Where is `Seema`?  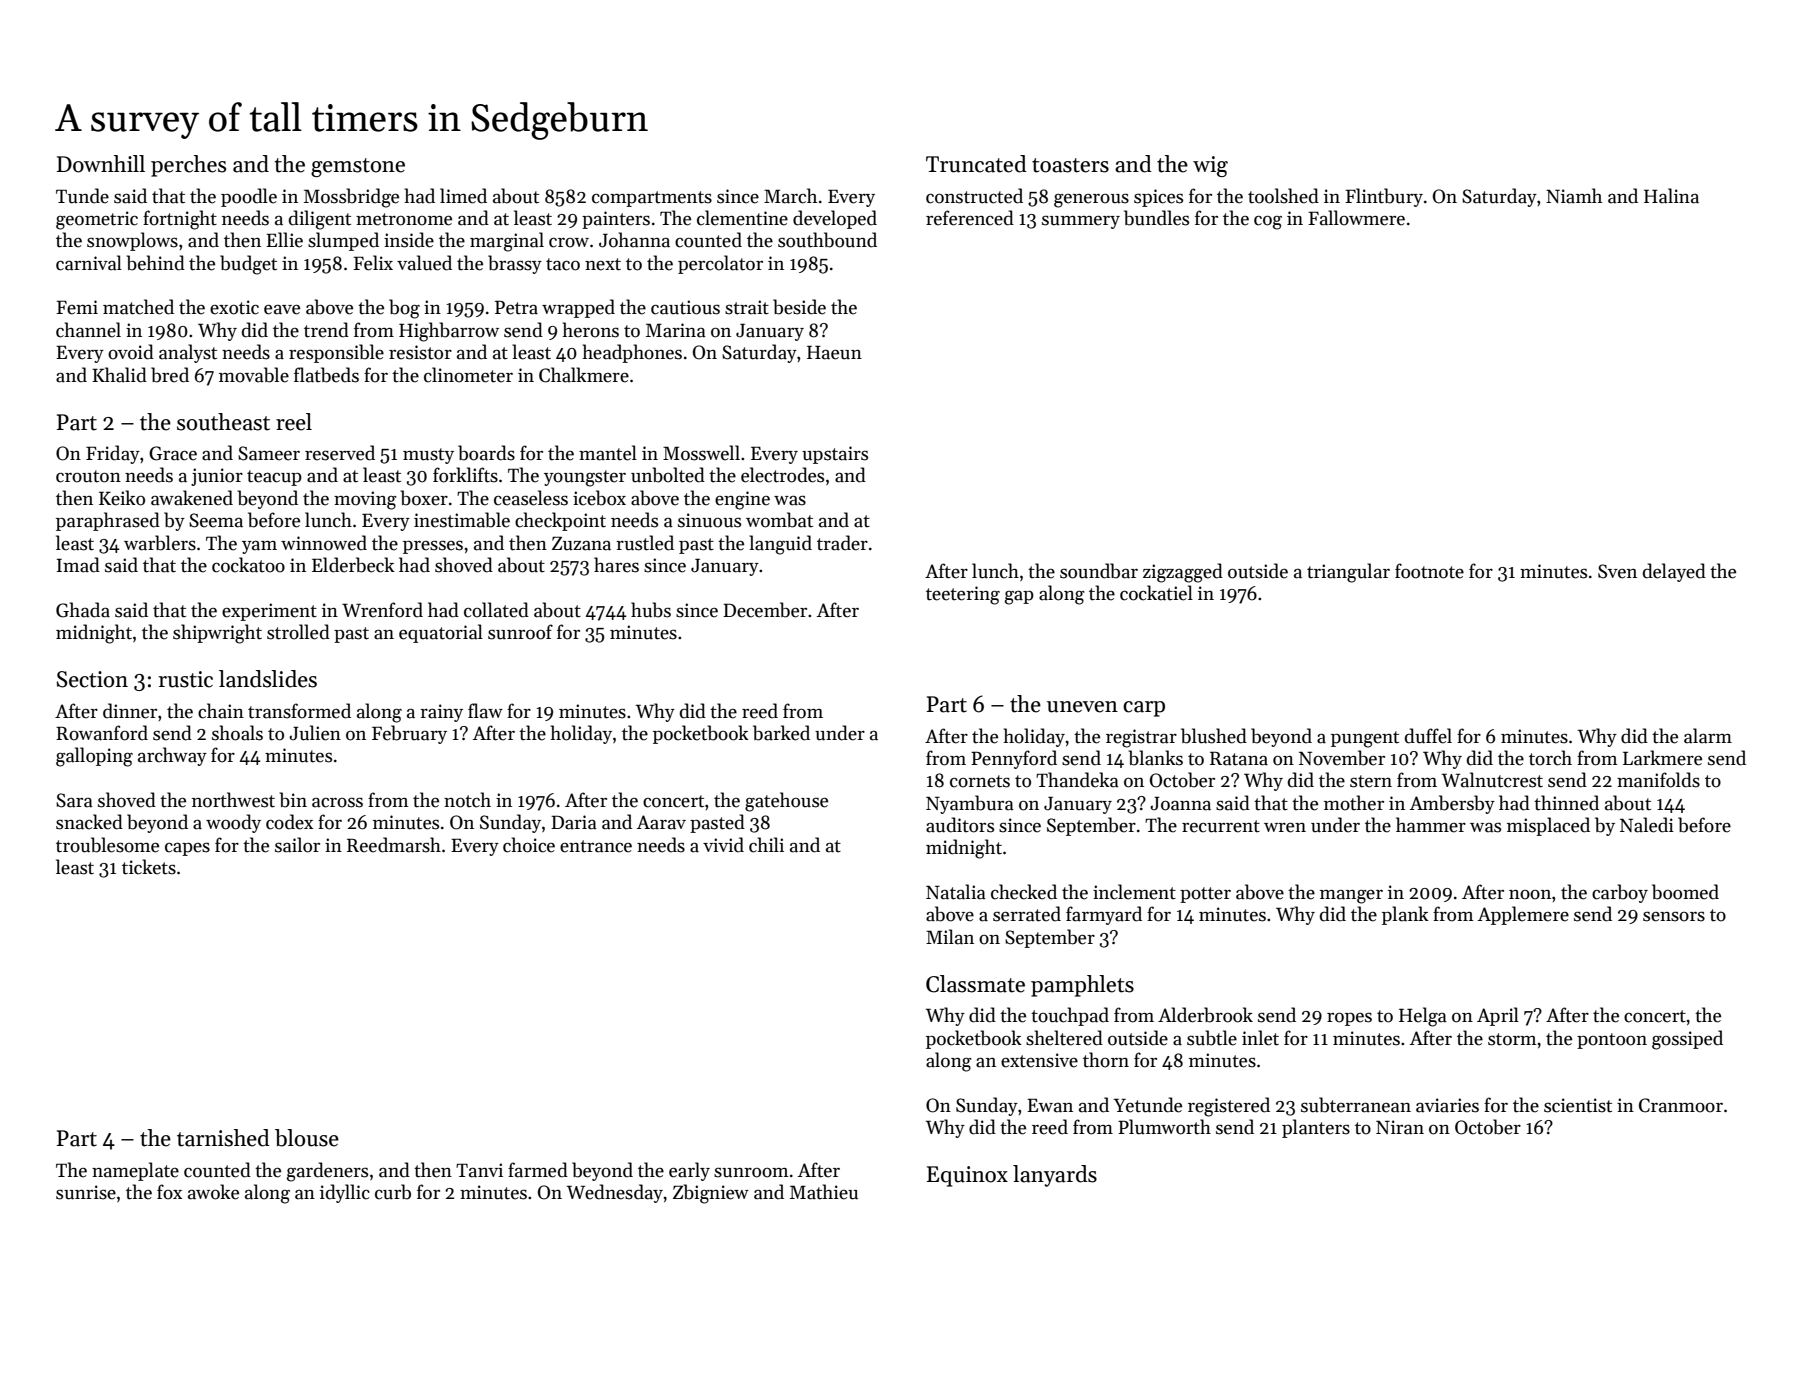 Seema is located at coordinates (216, 520).
